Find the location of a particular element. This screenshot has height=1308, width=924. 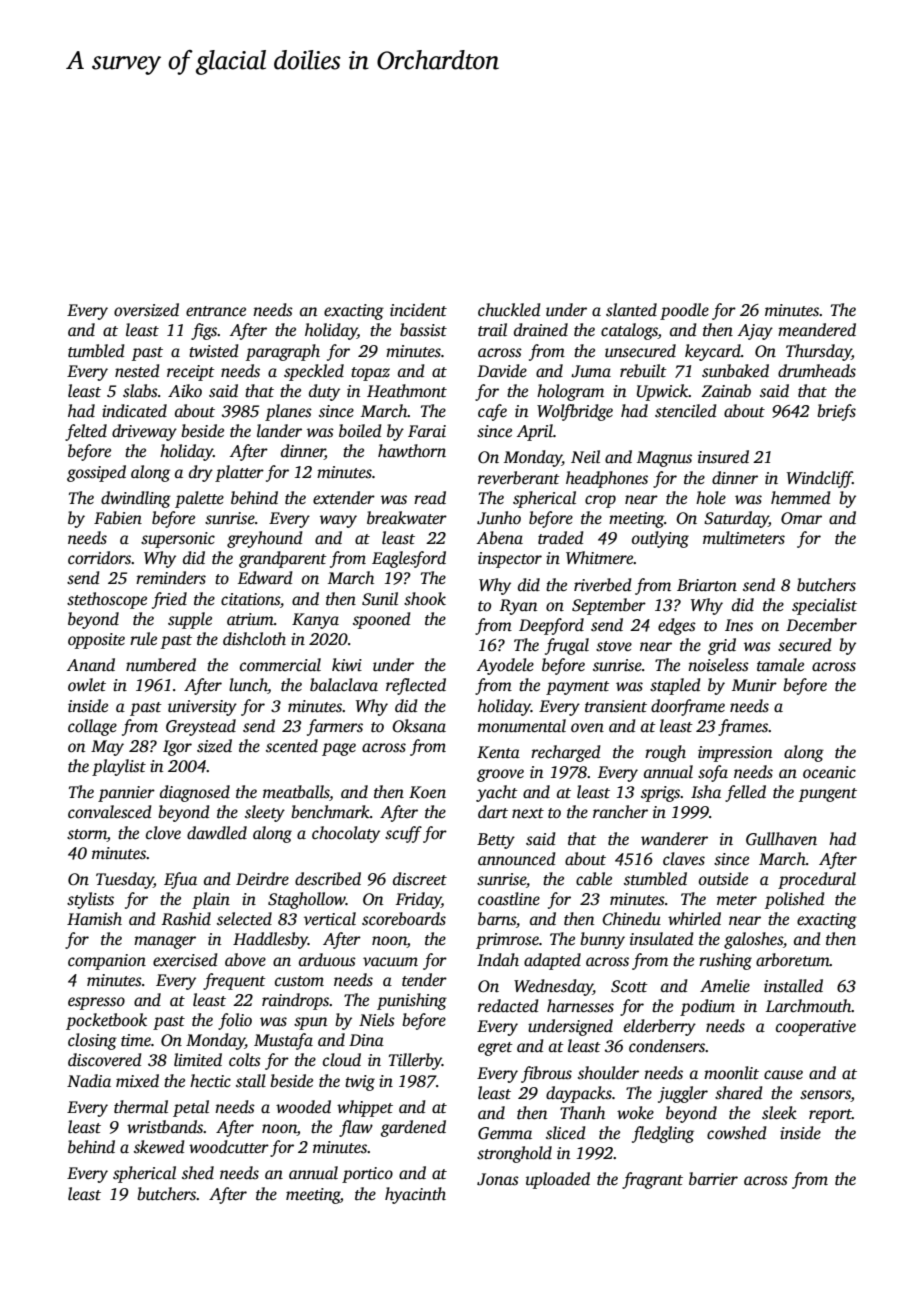

driveway is located at coordinates (144, 432).
